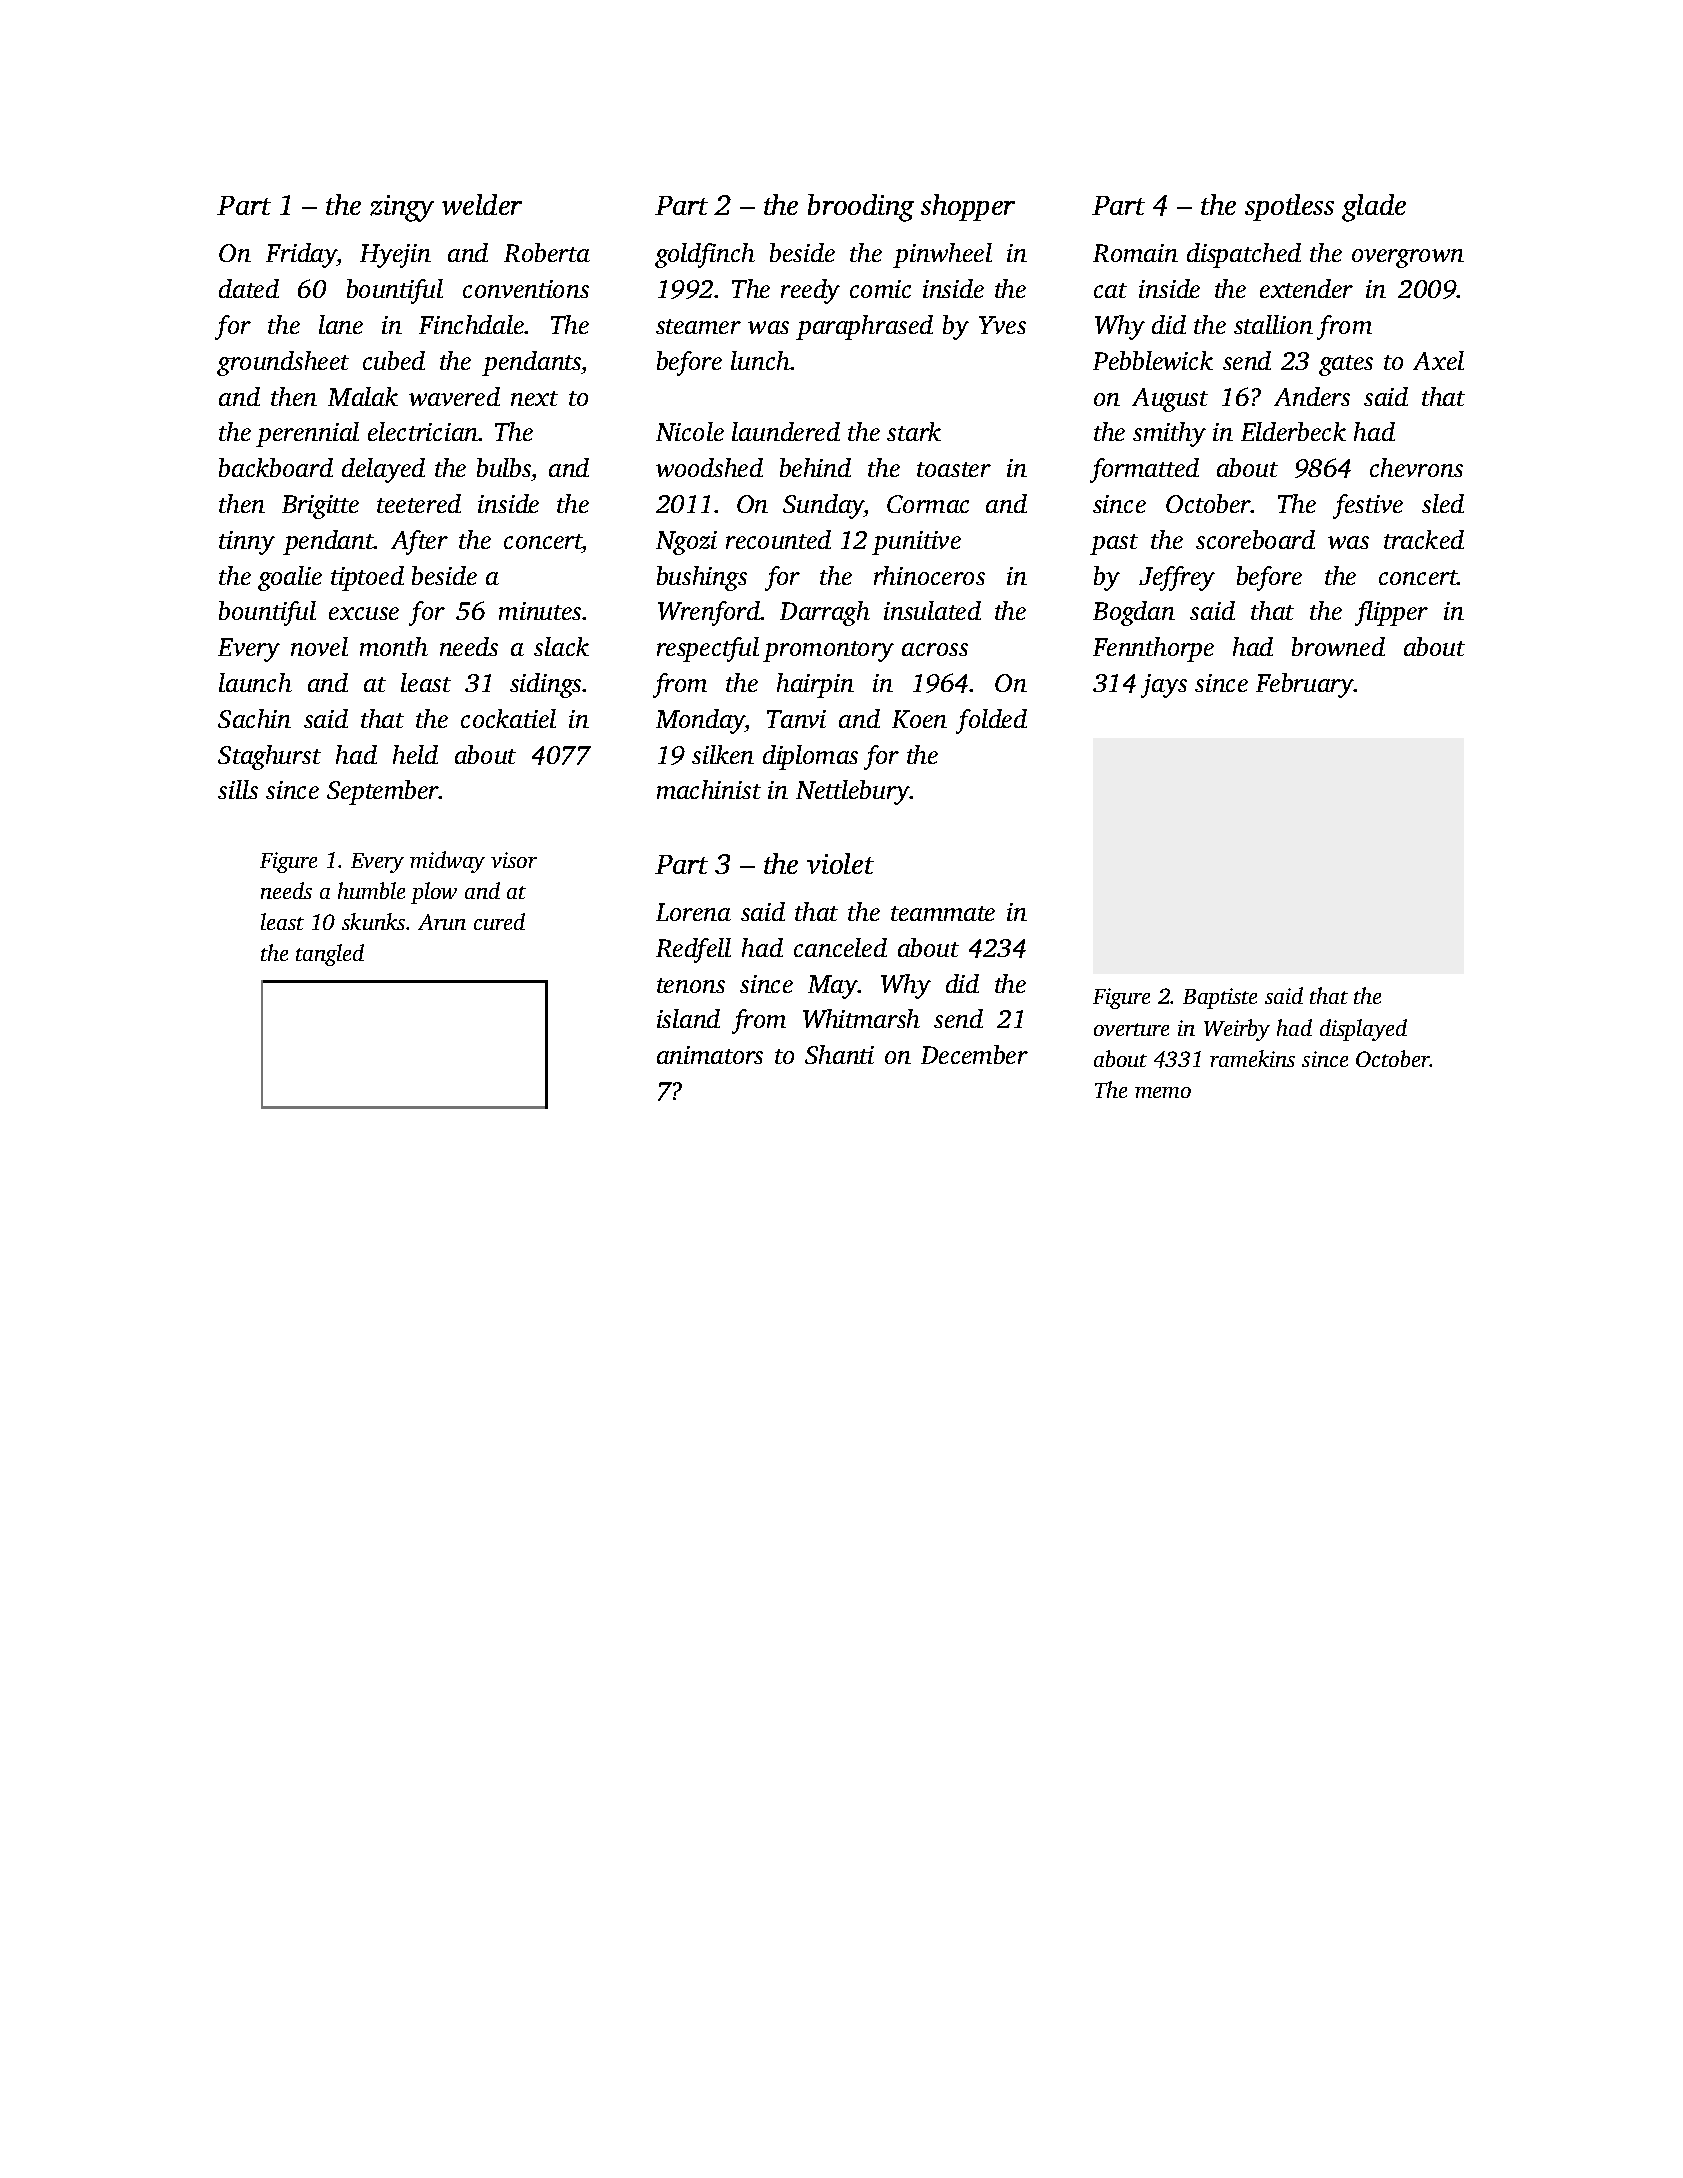 The height and width of the page is (2178, 1683). I want to click on welder, so click(482, 204).
